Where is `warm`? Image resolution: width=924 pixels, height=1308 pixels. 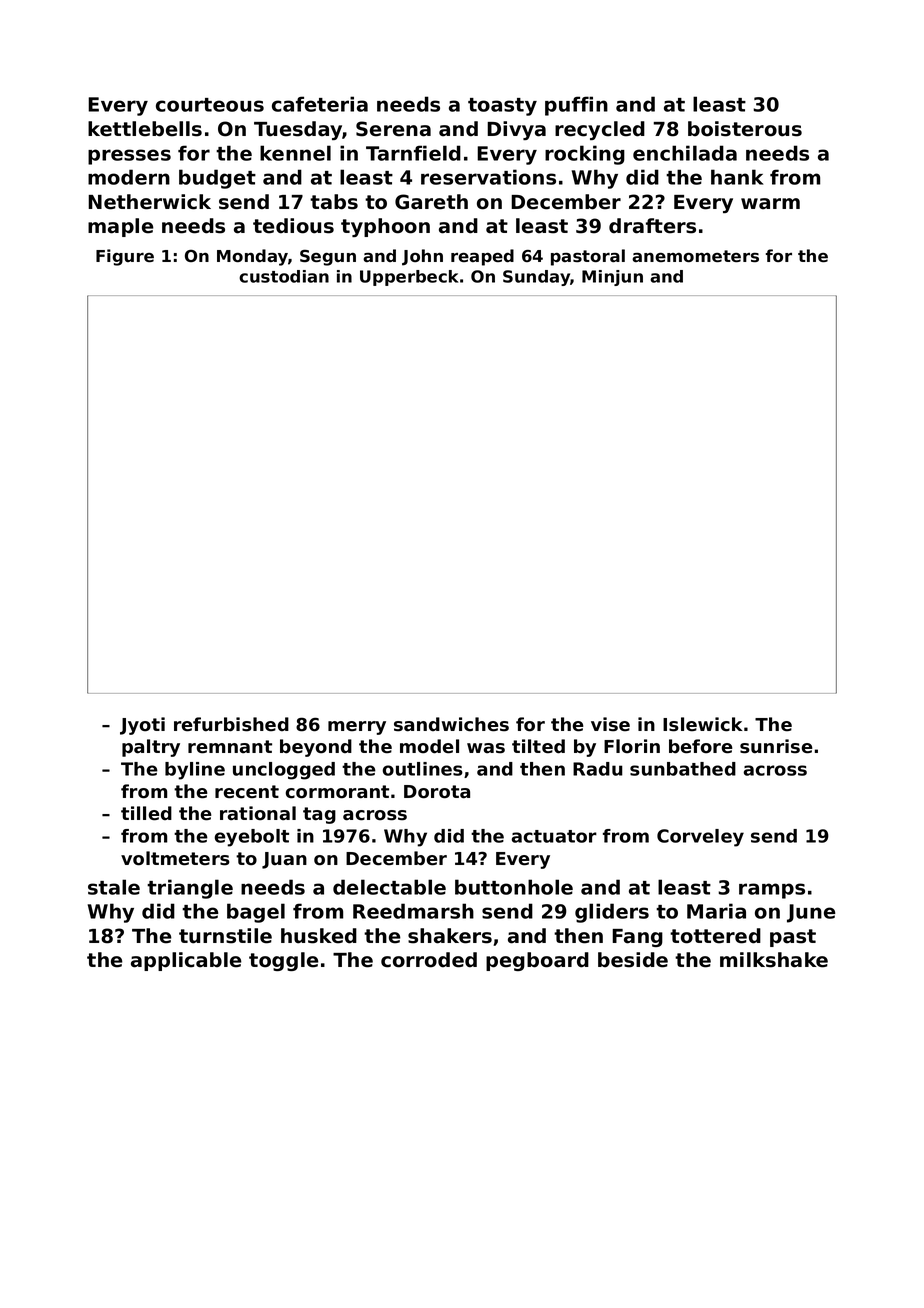 warm is located at coordinates (770, 204).
